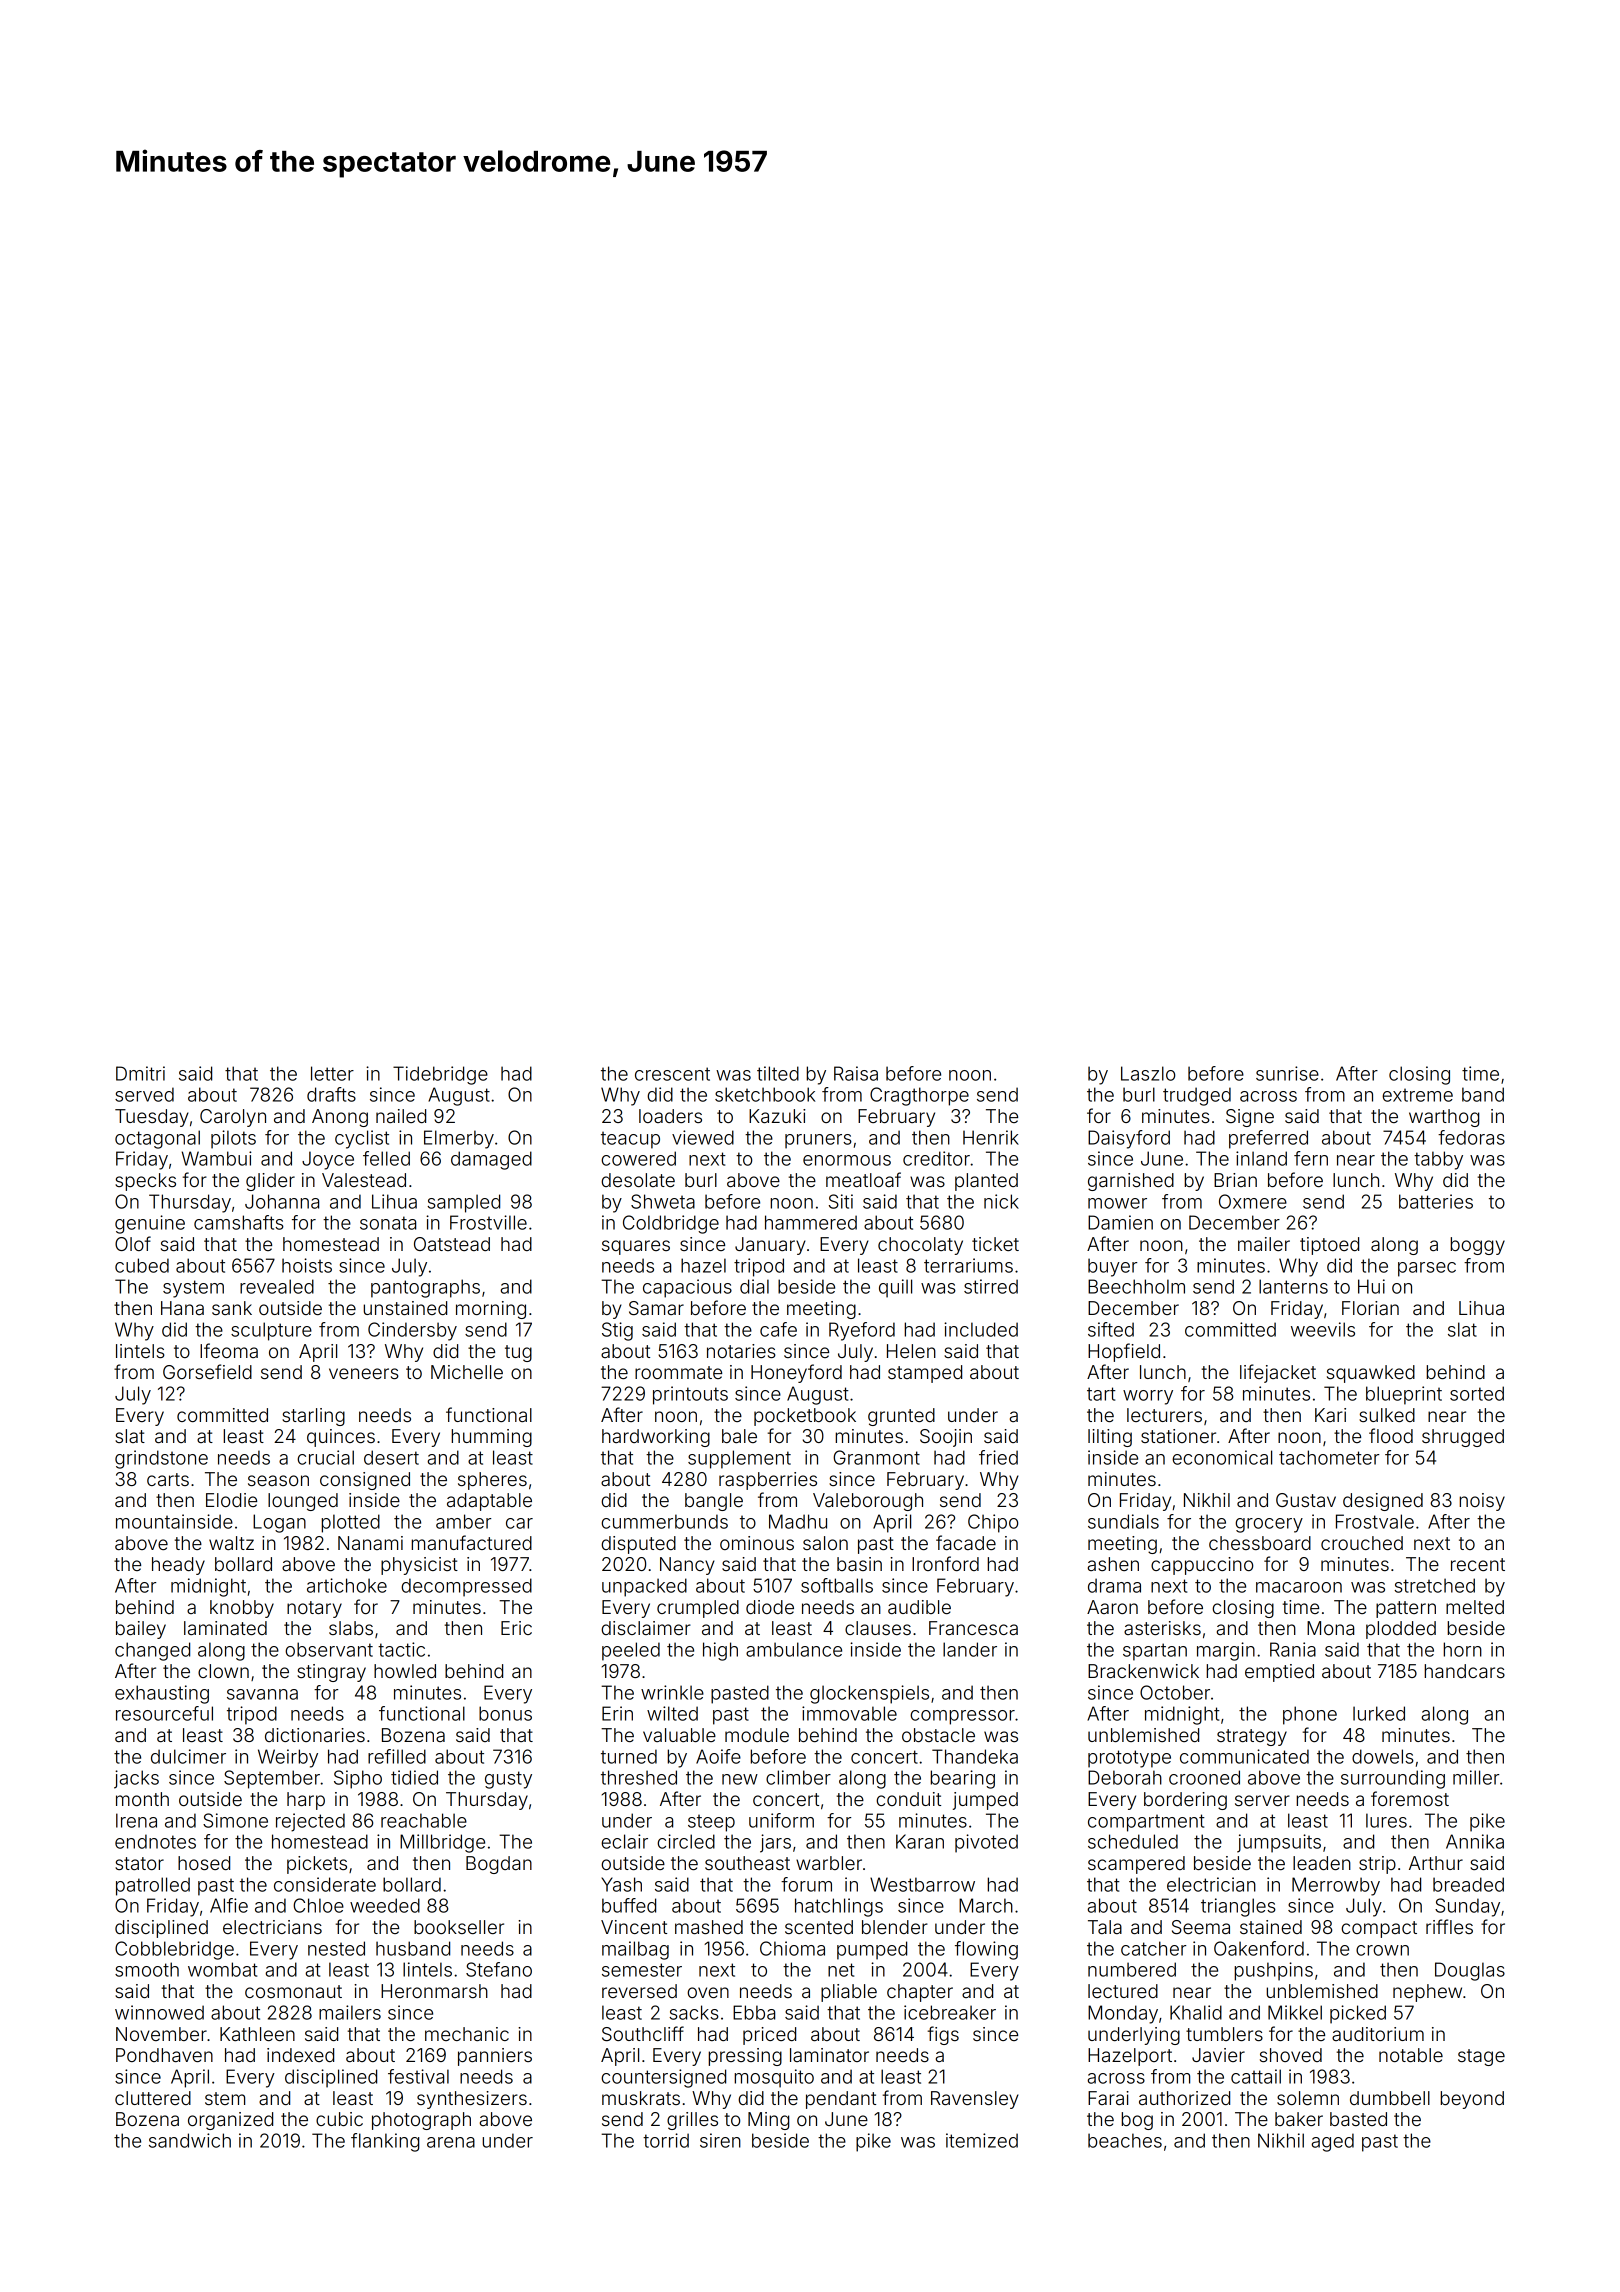  What do you see at coordinates (757, 1543) in the screenshot?
I see `ominous` at bounding box center [757, 1543].
